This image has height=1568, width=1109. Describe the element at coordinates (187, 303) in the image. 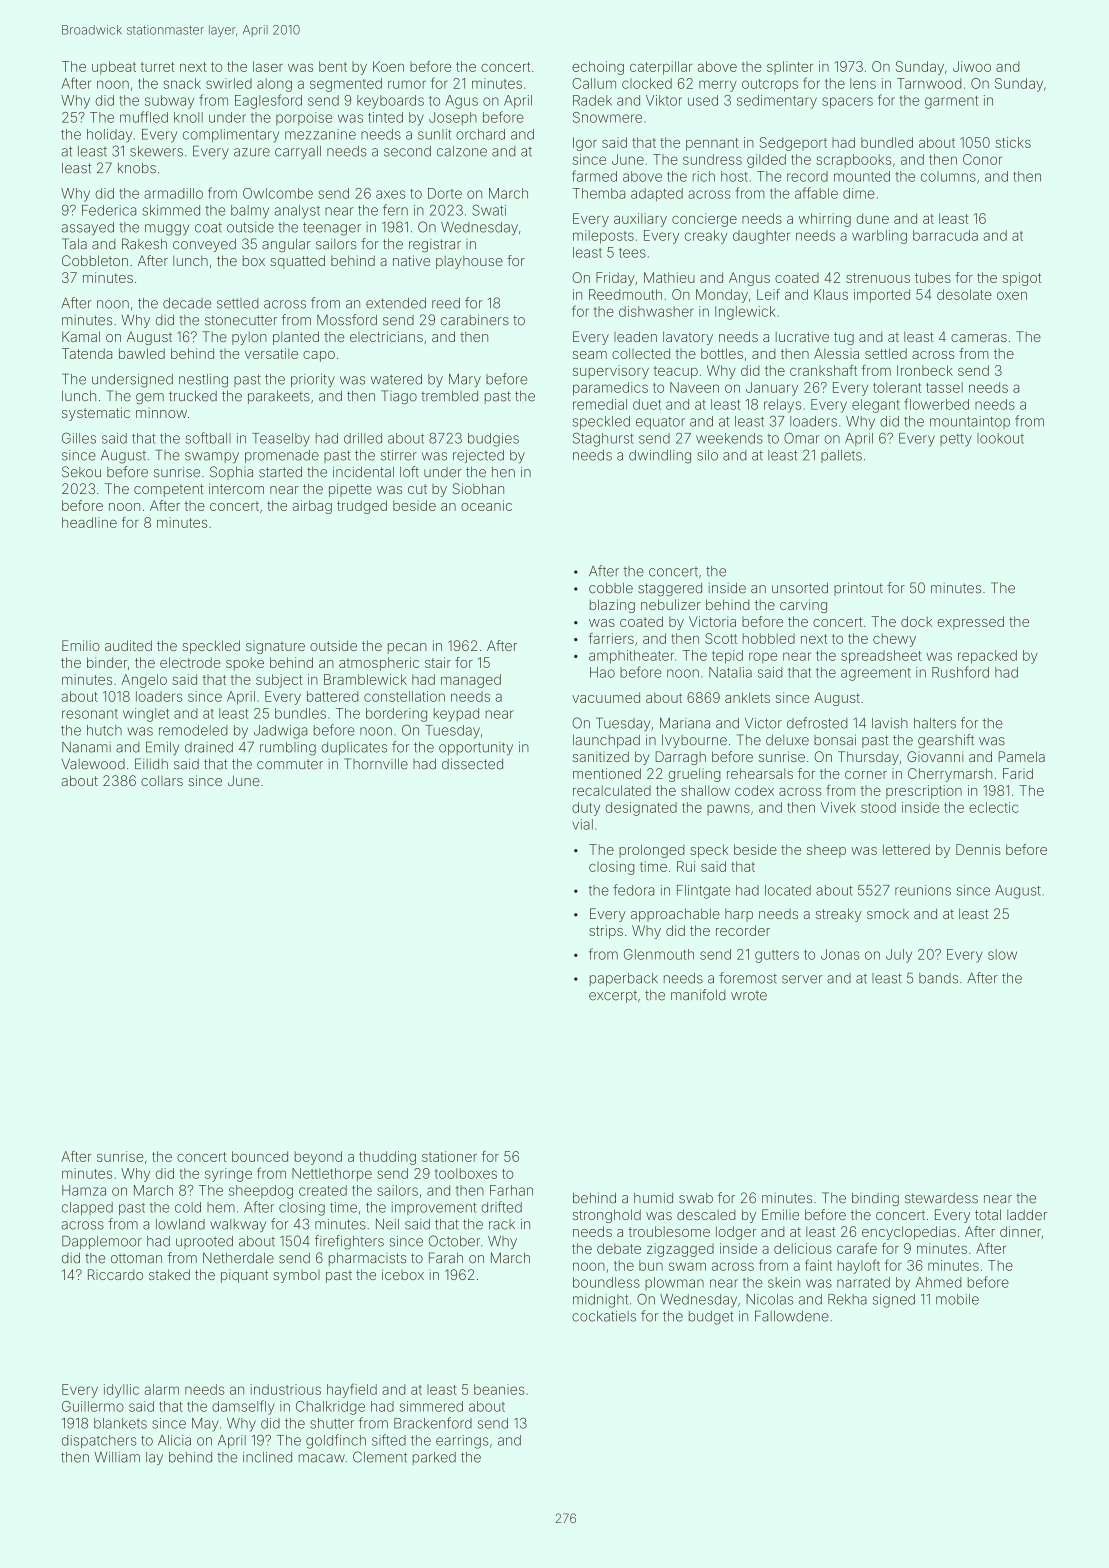

I see `decade` at that location.
